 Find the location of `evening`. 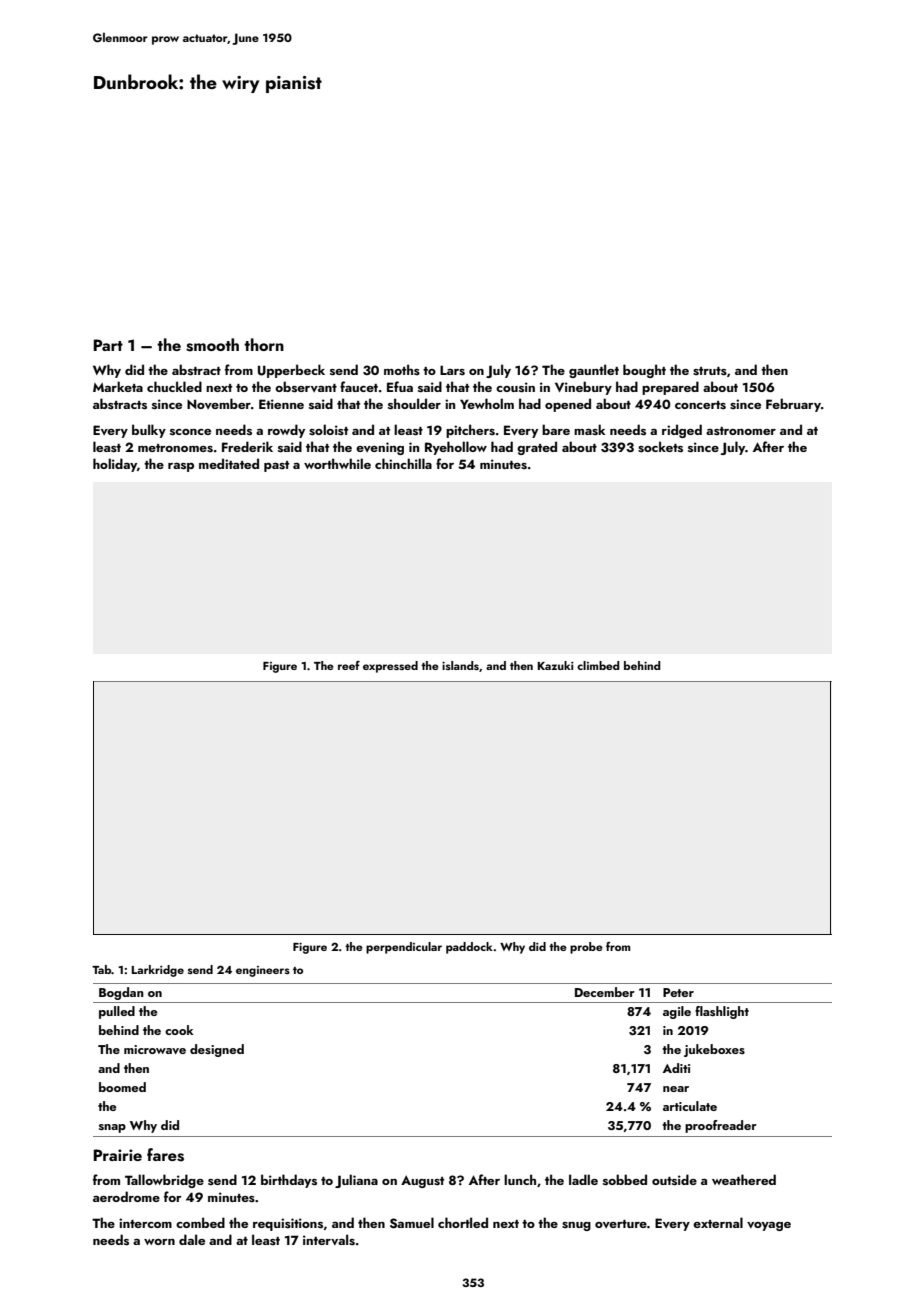

evening is located at coordinates (380, 448).
